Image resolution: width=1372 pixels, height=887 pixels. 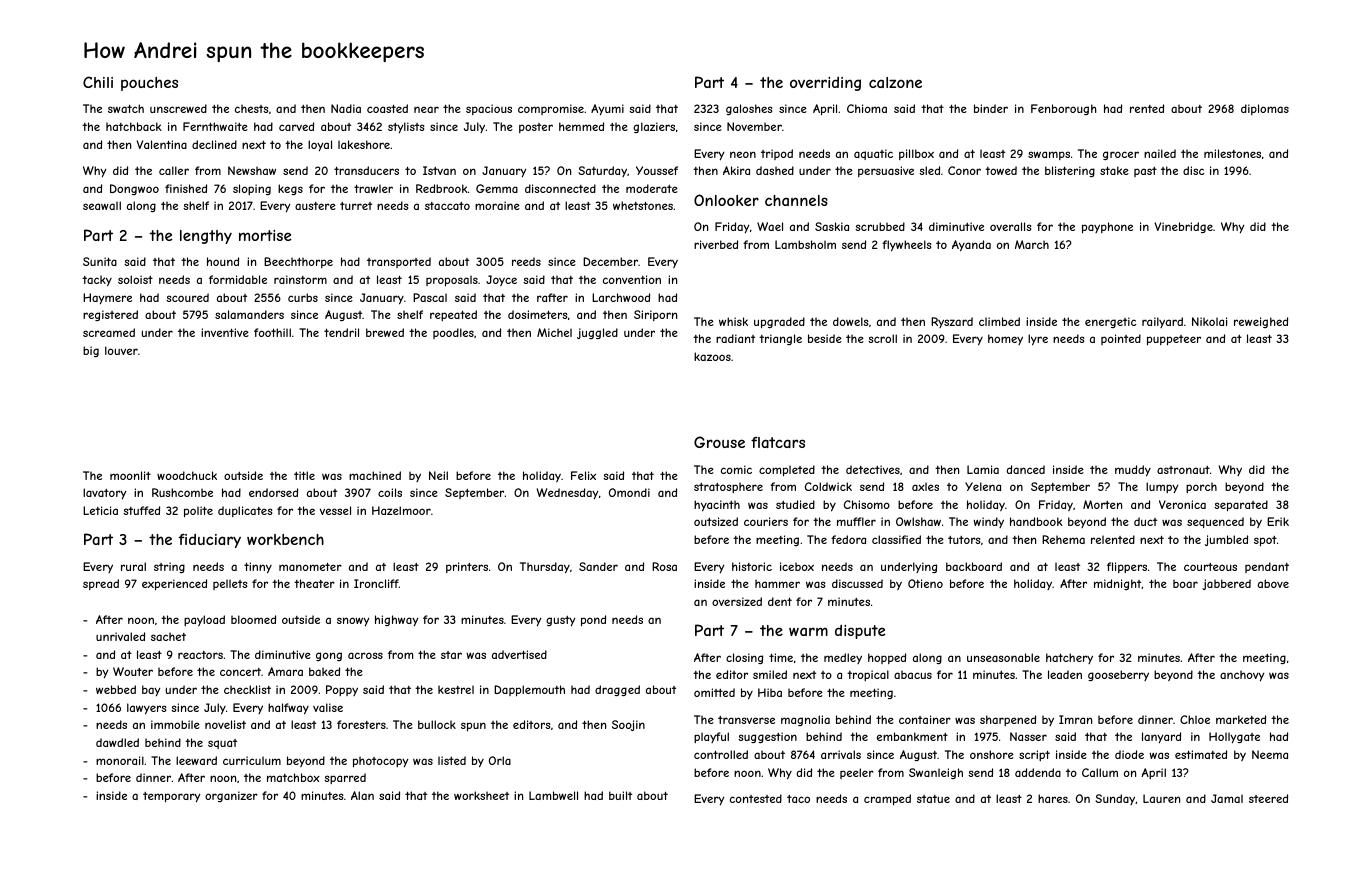 What do you see at coordinates (832, 226) in the screenshot?
I see `Saskia` at bounding box center [832, 226].
